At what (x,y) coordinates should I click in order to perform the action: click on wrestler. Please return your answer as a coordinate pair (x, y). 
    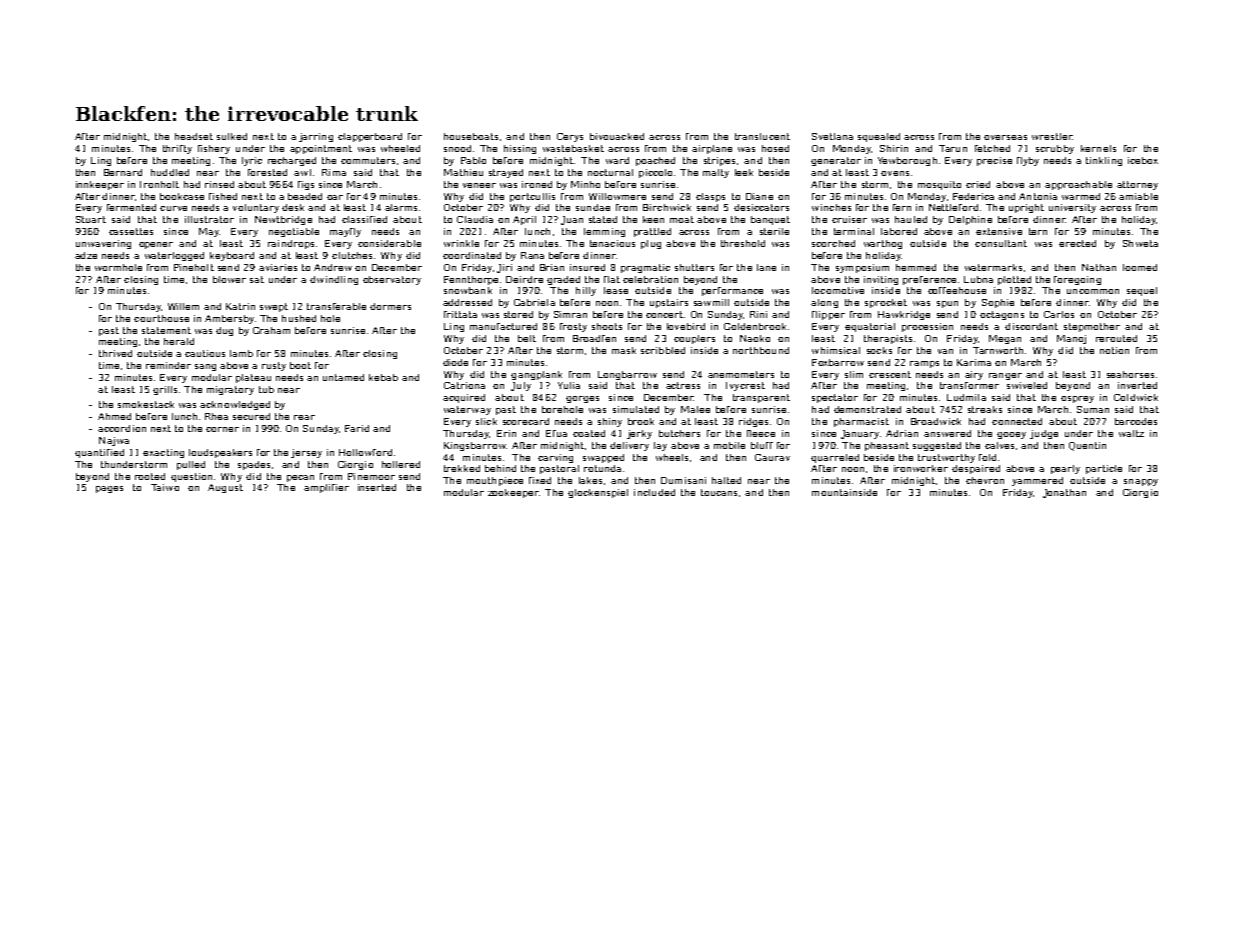
    Looking at the image, I should click on (1052, 136).
